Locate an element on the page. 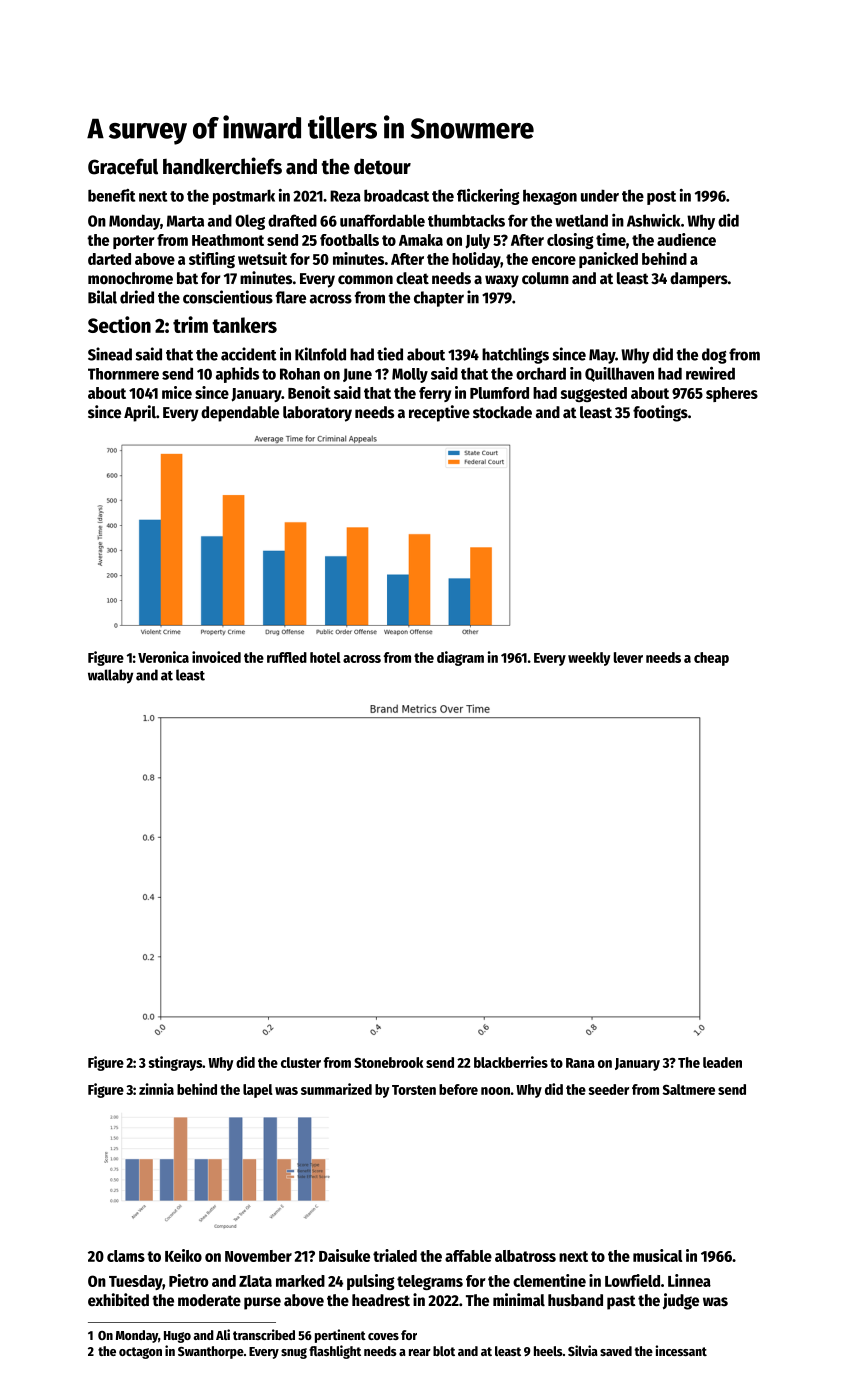  incessant is located at coordinates (681, 1350).
